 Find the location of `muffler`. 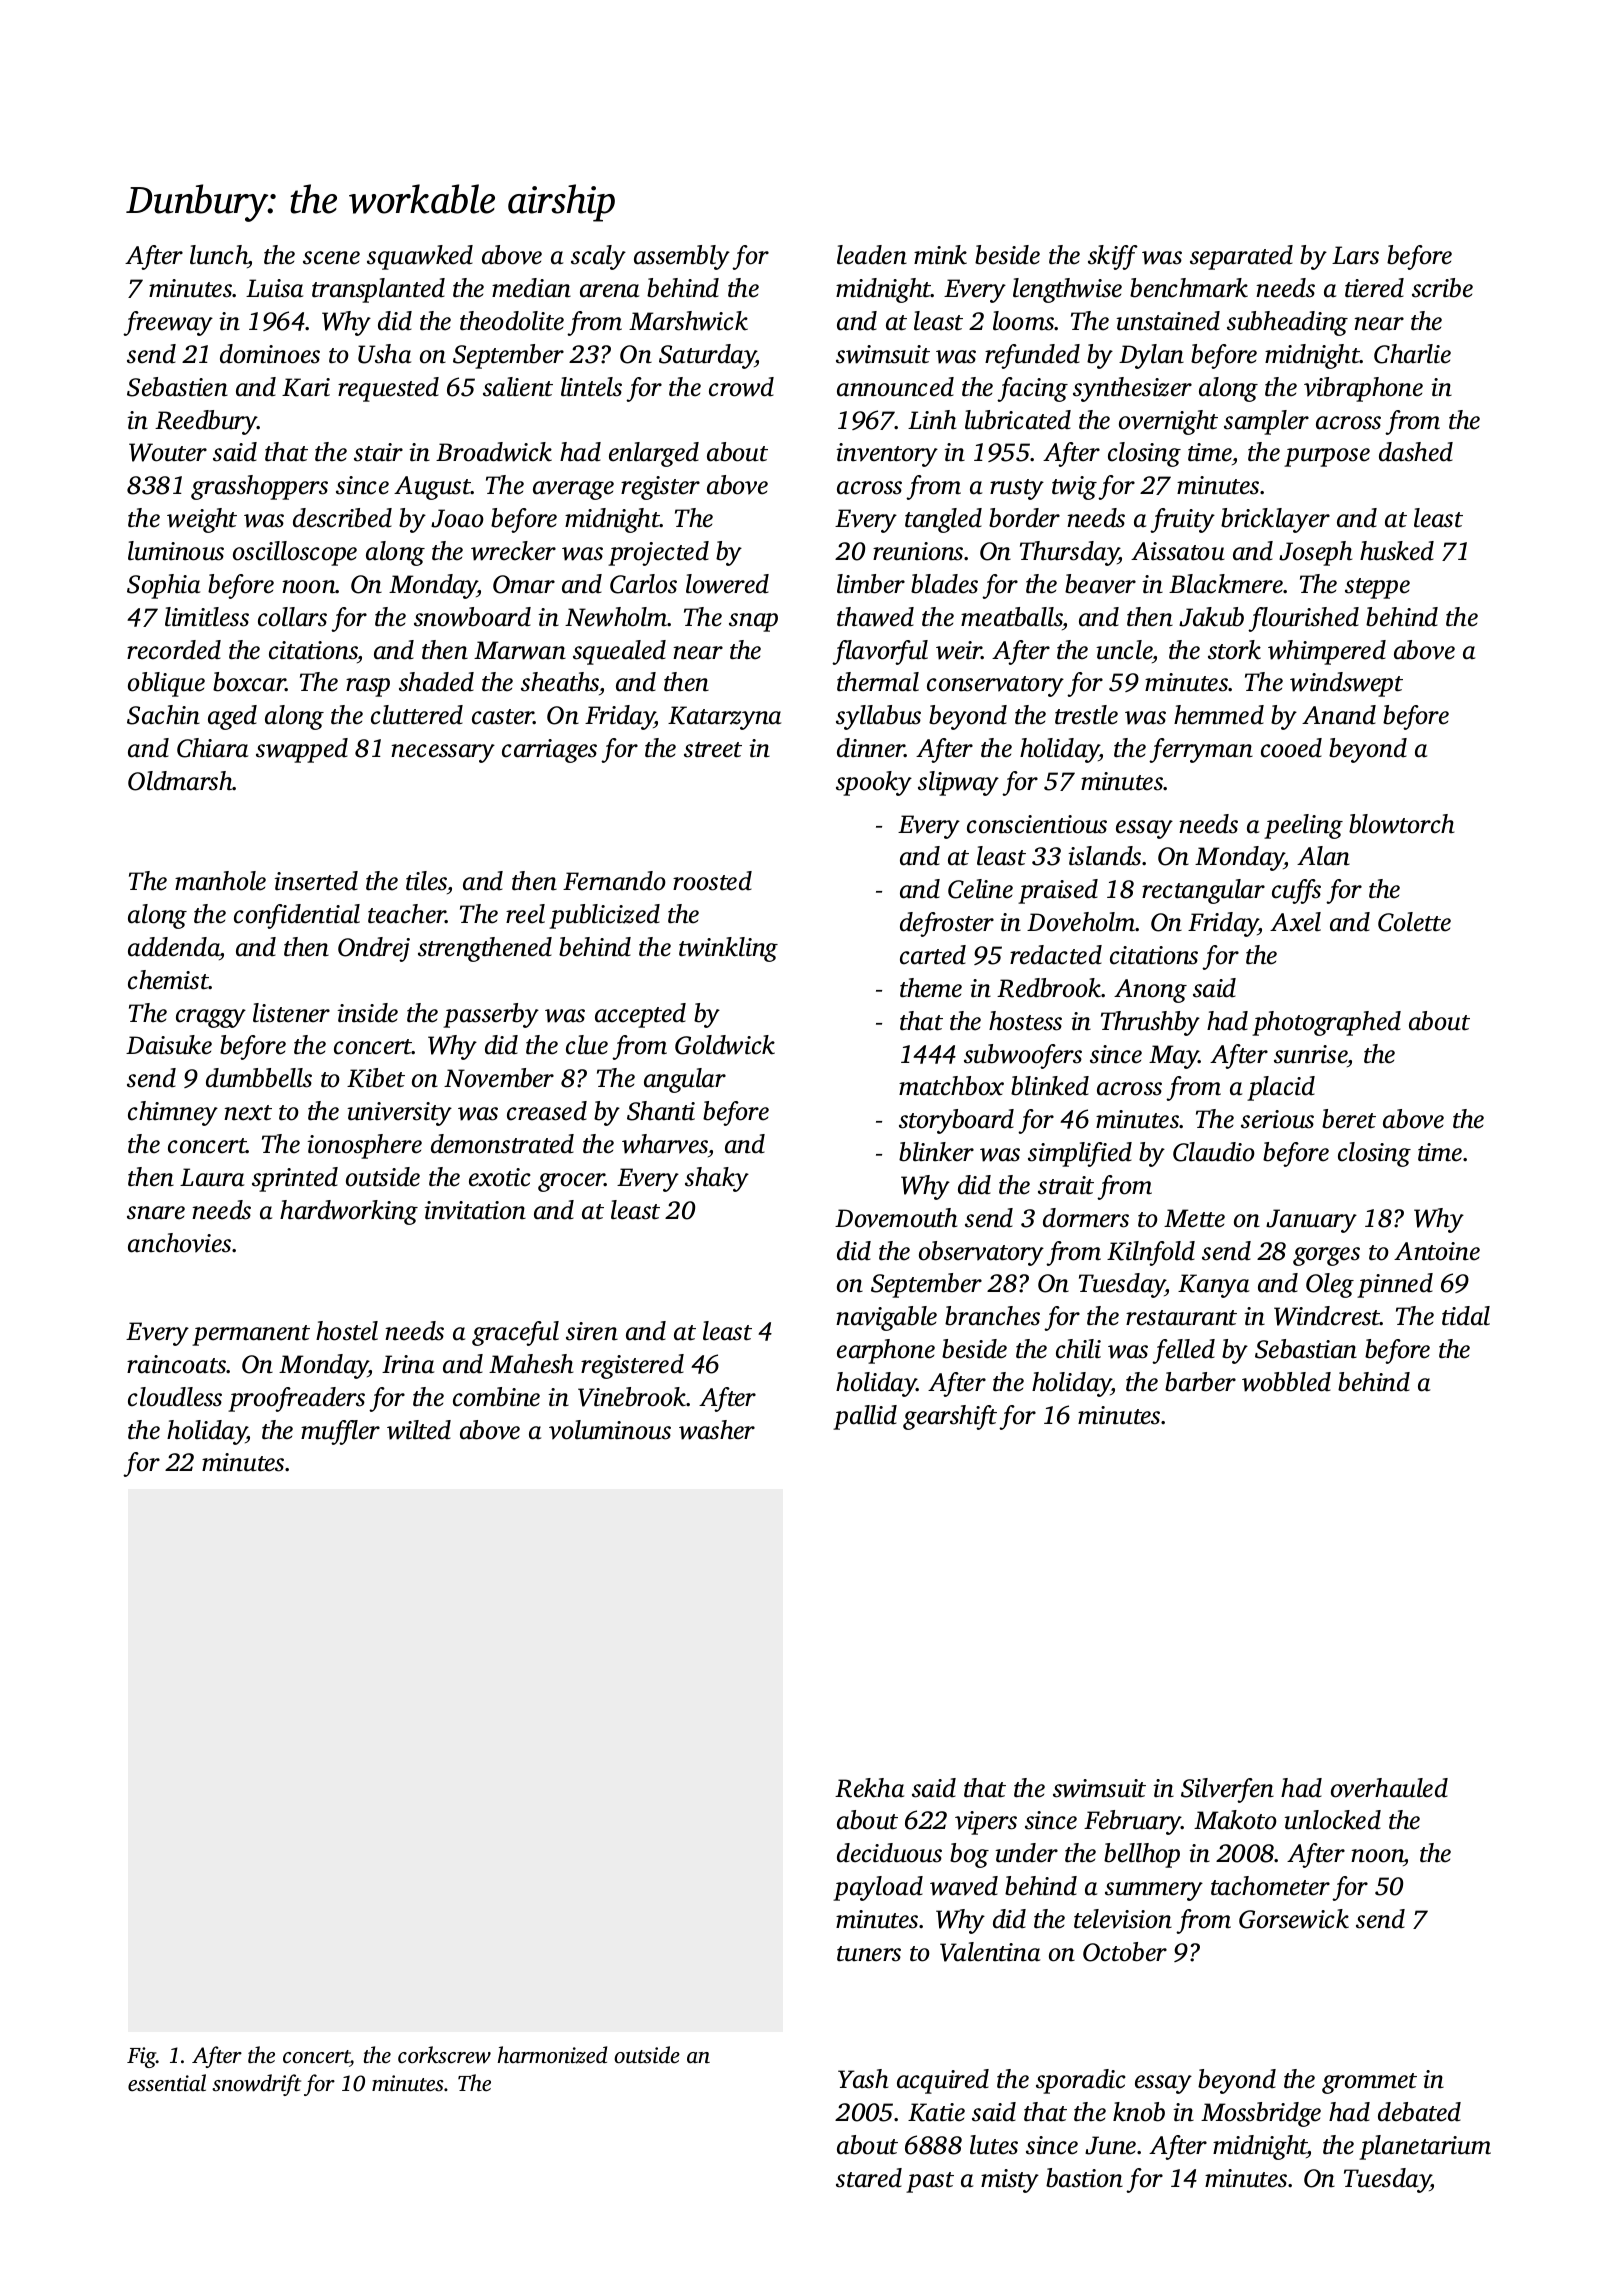

muffler is located at coordinates (340, 1432).
